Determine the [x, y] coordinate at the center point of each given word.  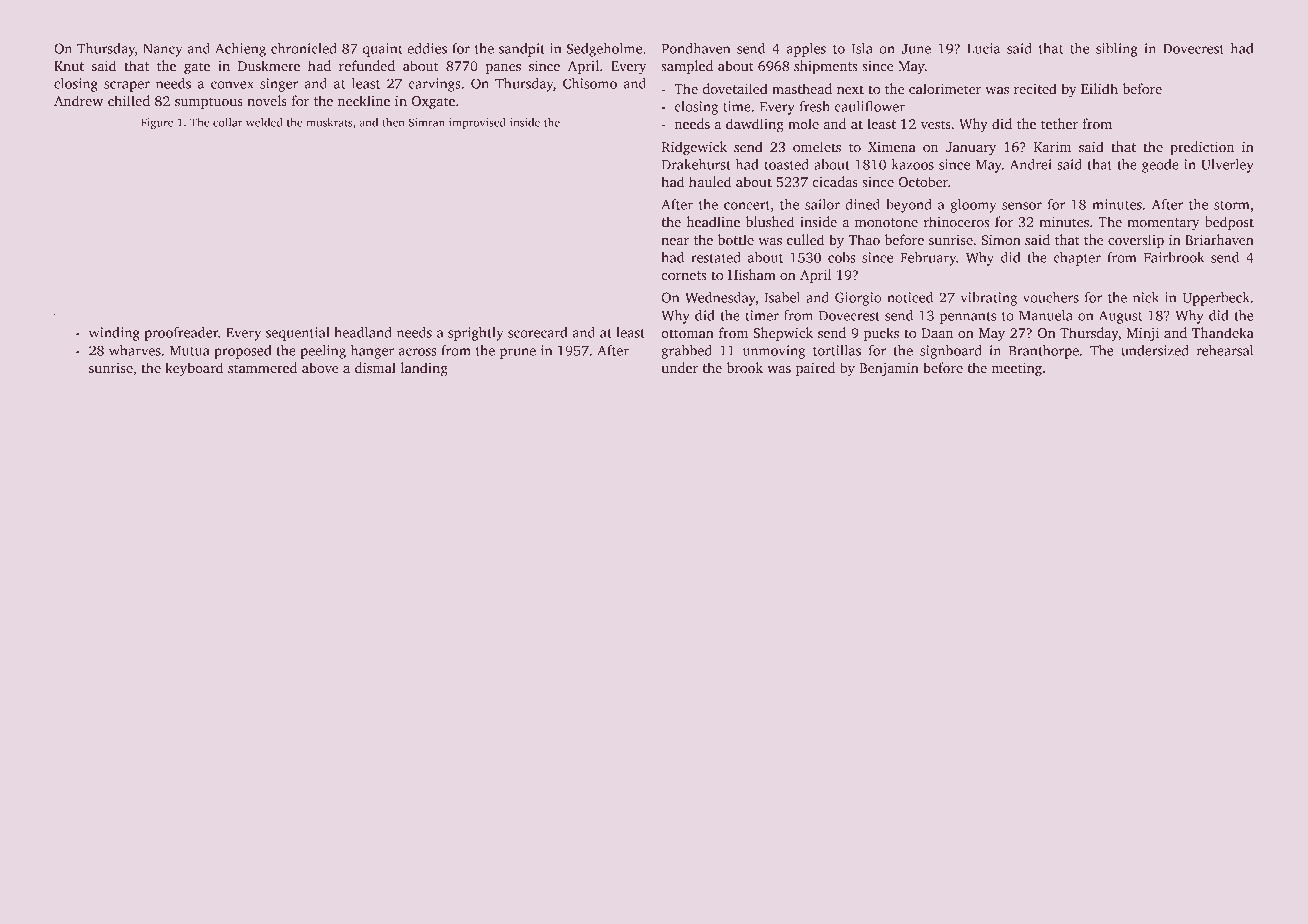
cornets [684, 275]
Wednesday [720, 299]
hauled [710, 181]
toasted [786, 164]
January [971, 148]
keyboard [194, 369]
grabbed [686, 352]
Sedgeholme [604, 50]
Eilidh [1099, 88]
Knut [69, 66]
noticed [910, 297]
